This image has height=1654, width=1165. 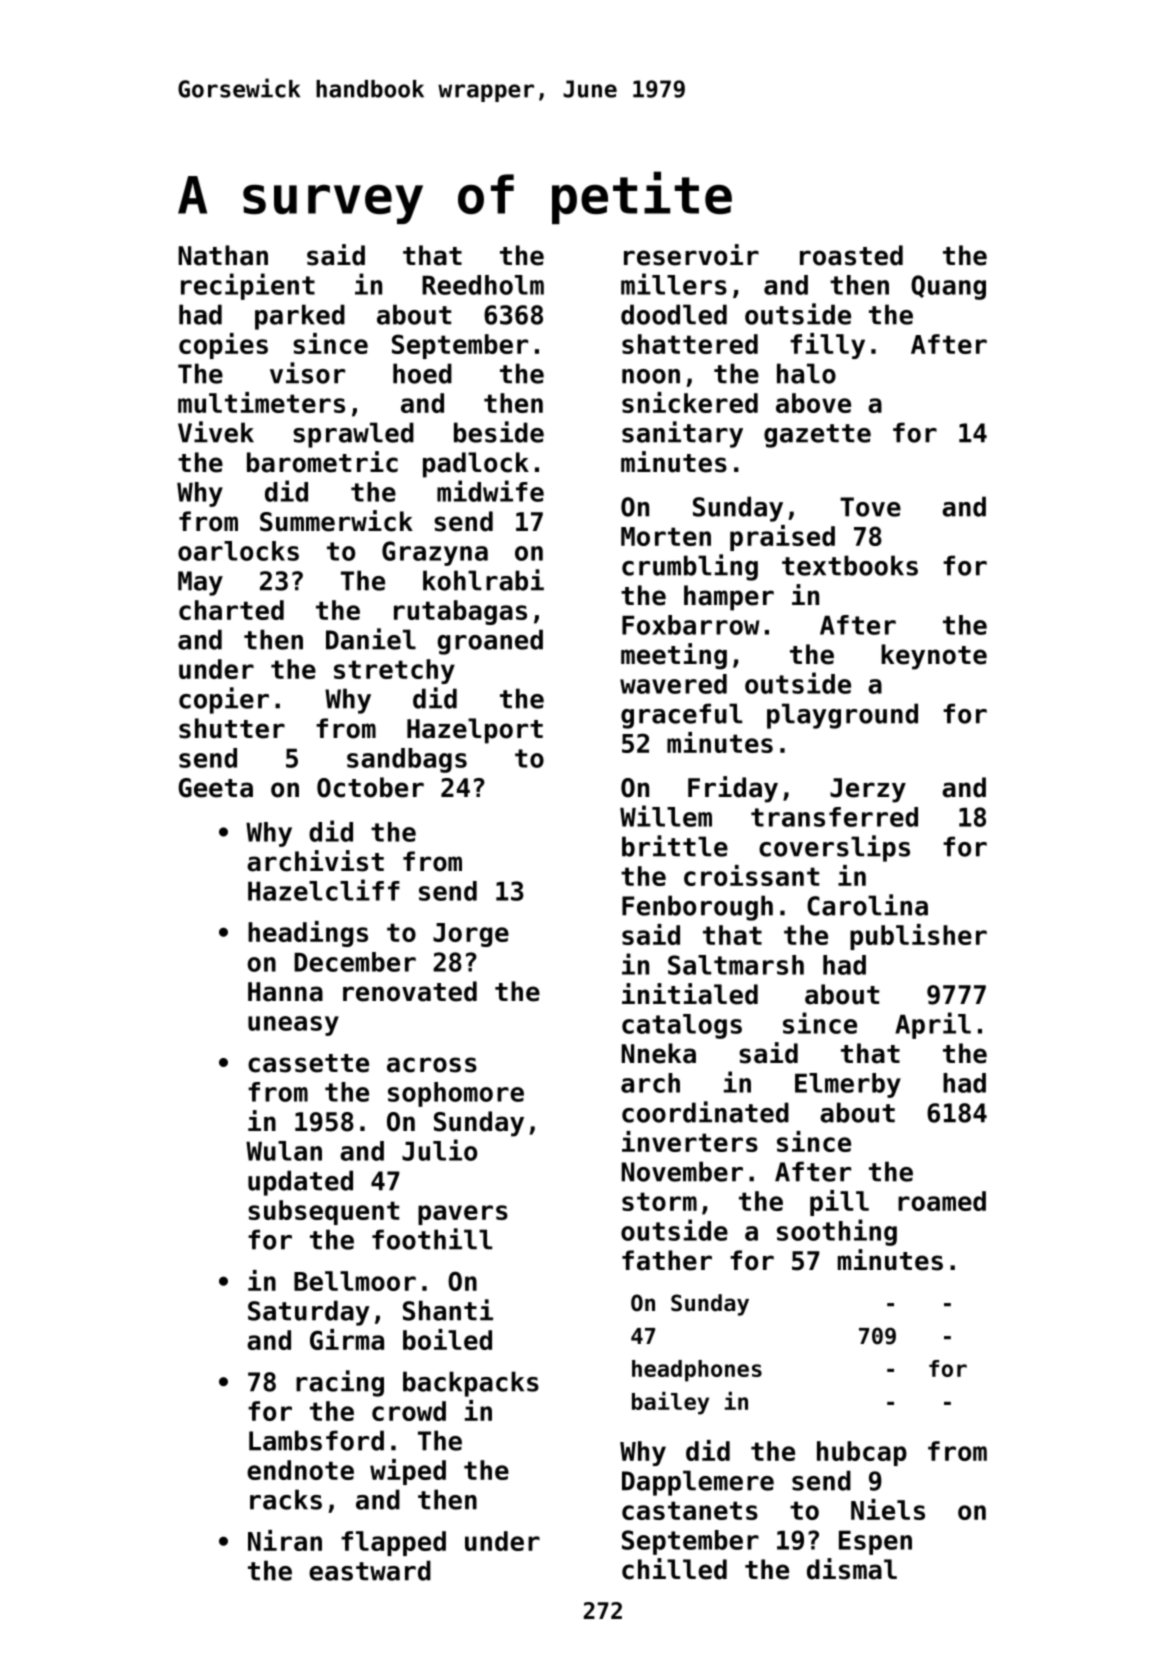 What do you see at coordinates (223, 255) in the image?
I see `Nathan` at bounding box center [223, 255].
